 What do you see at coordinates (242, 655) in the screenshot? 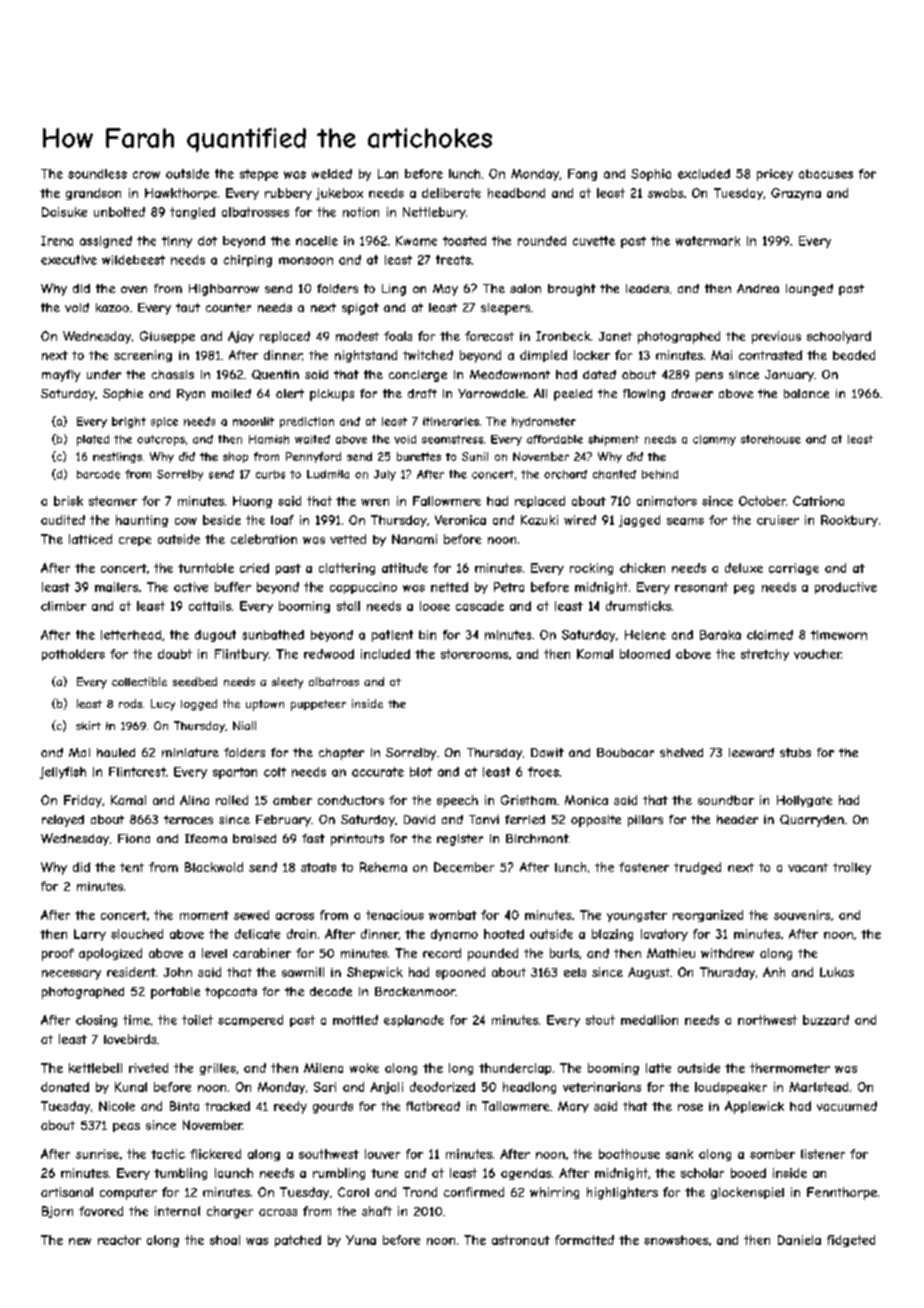
I see `Flintbury` at bounding box center [242, 655].
